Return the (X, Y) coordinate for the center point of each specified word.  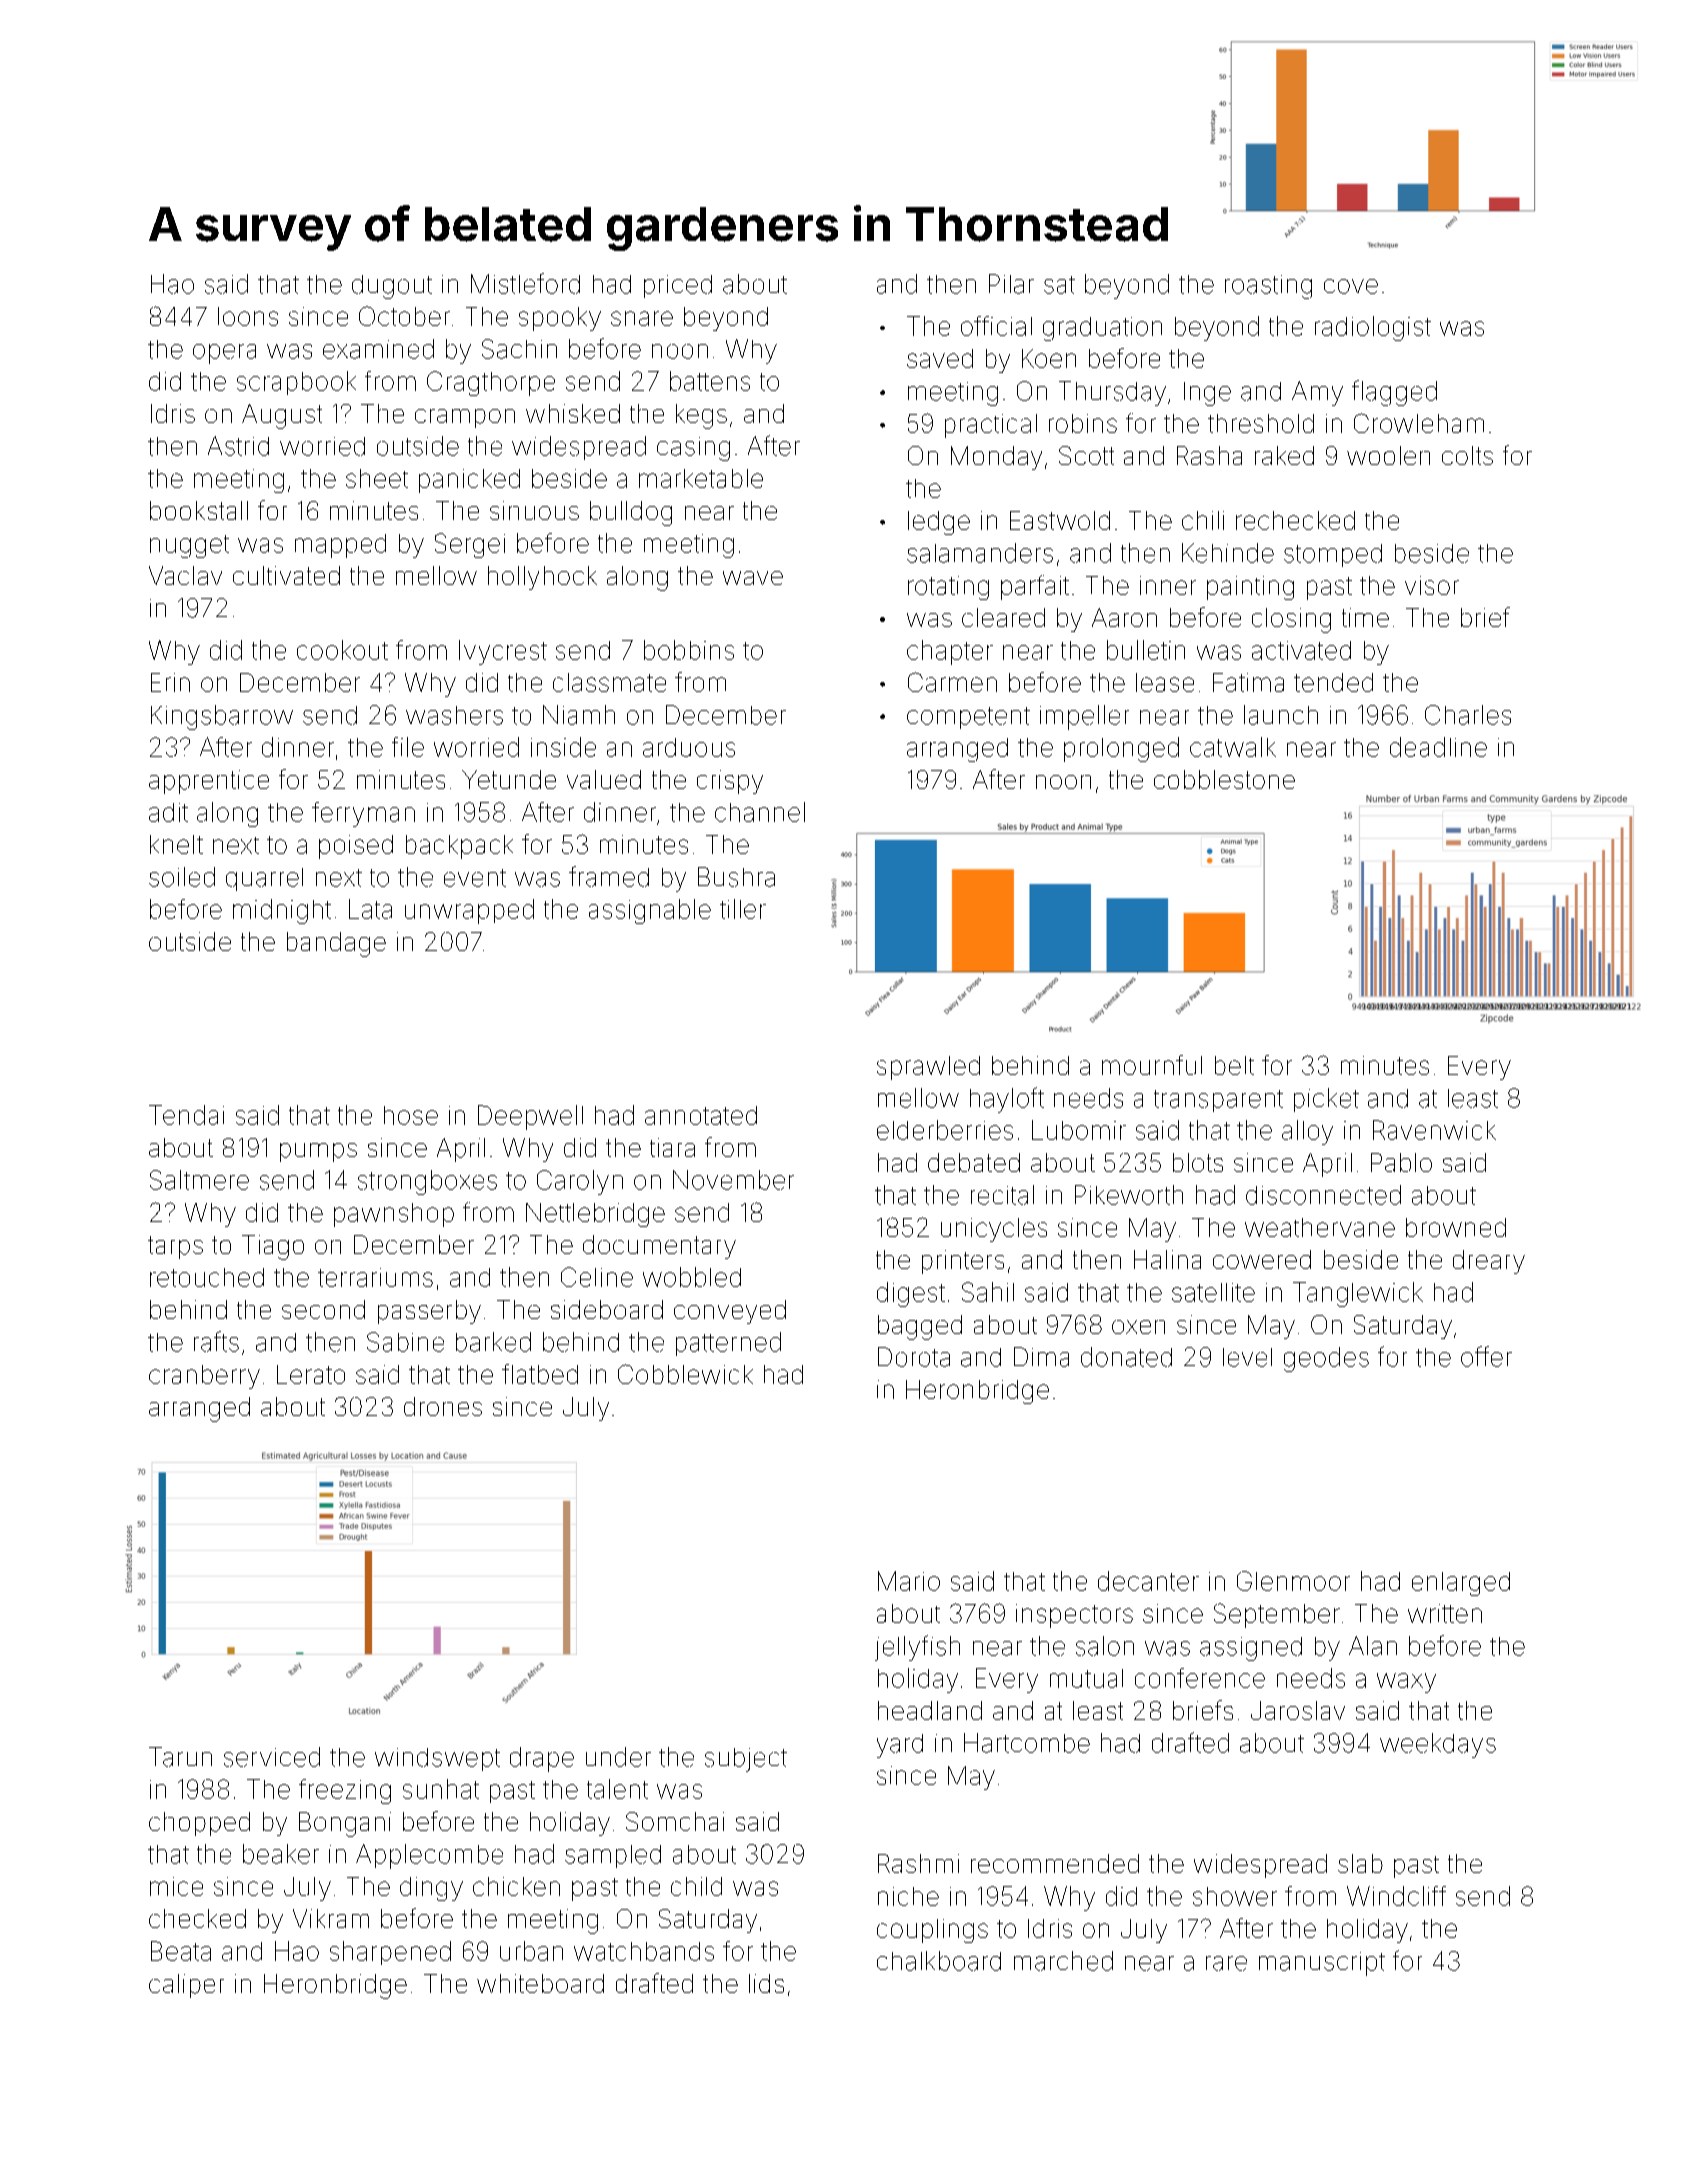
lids (766, 1983)
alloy (1307, 1132)
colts (1467, 455)
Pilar (1011, 284)
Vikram (331, 1918)
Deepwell (530, 1117)
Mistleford (525, 283)
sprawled (928, 1068)
